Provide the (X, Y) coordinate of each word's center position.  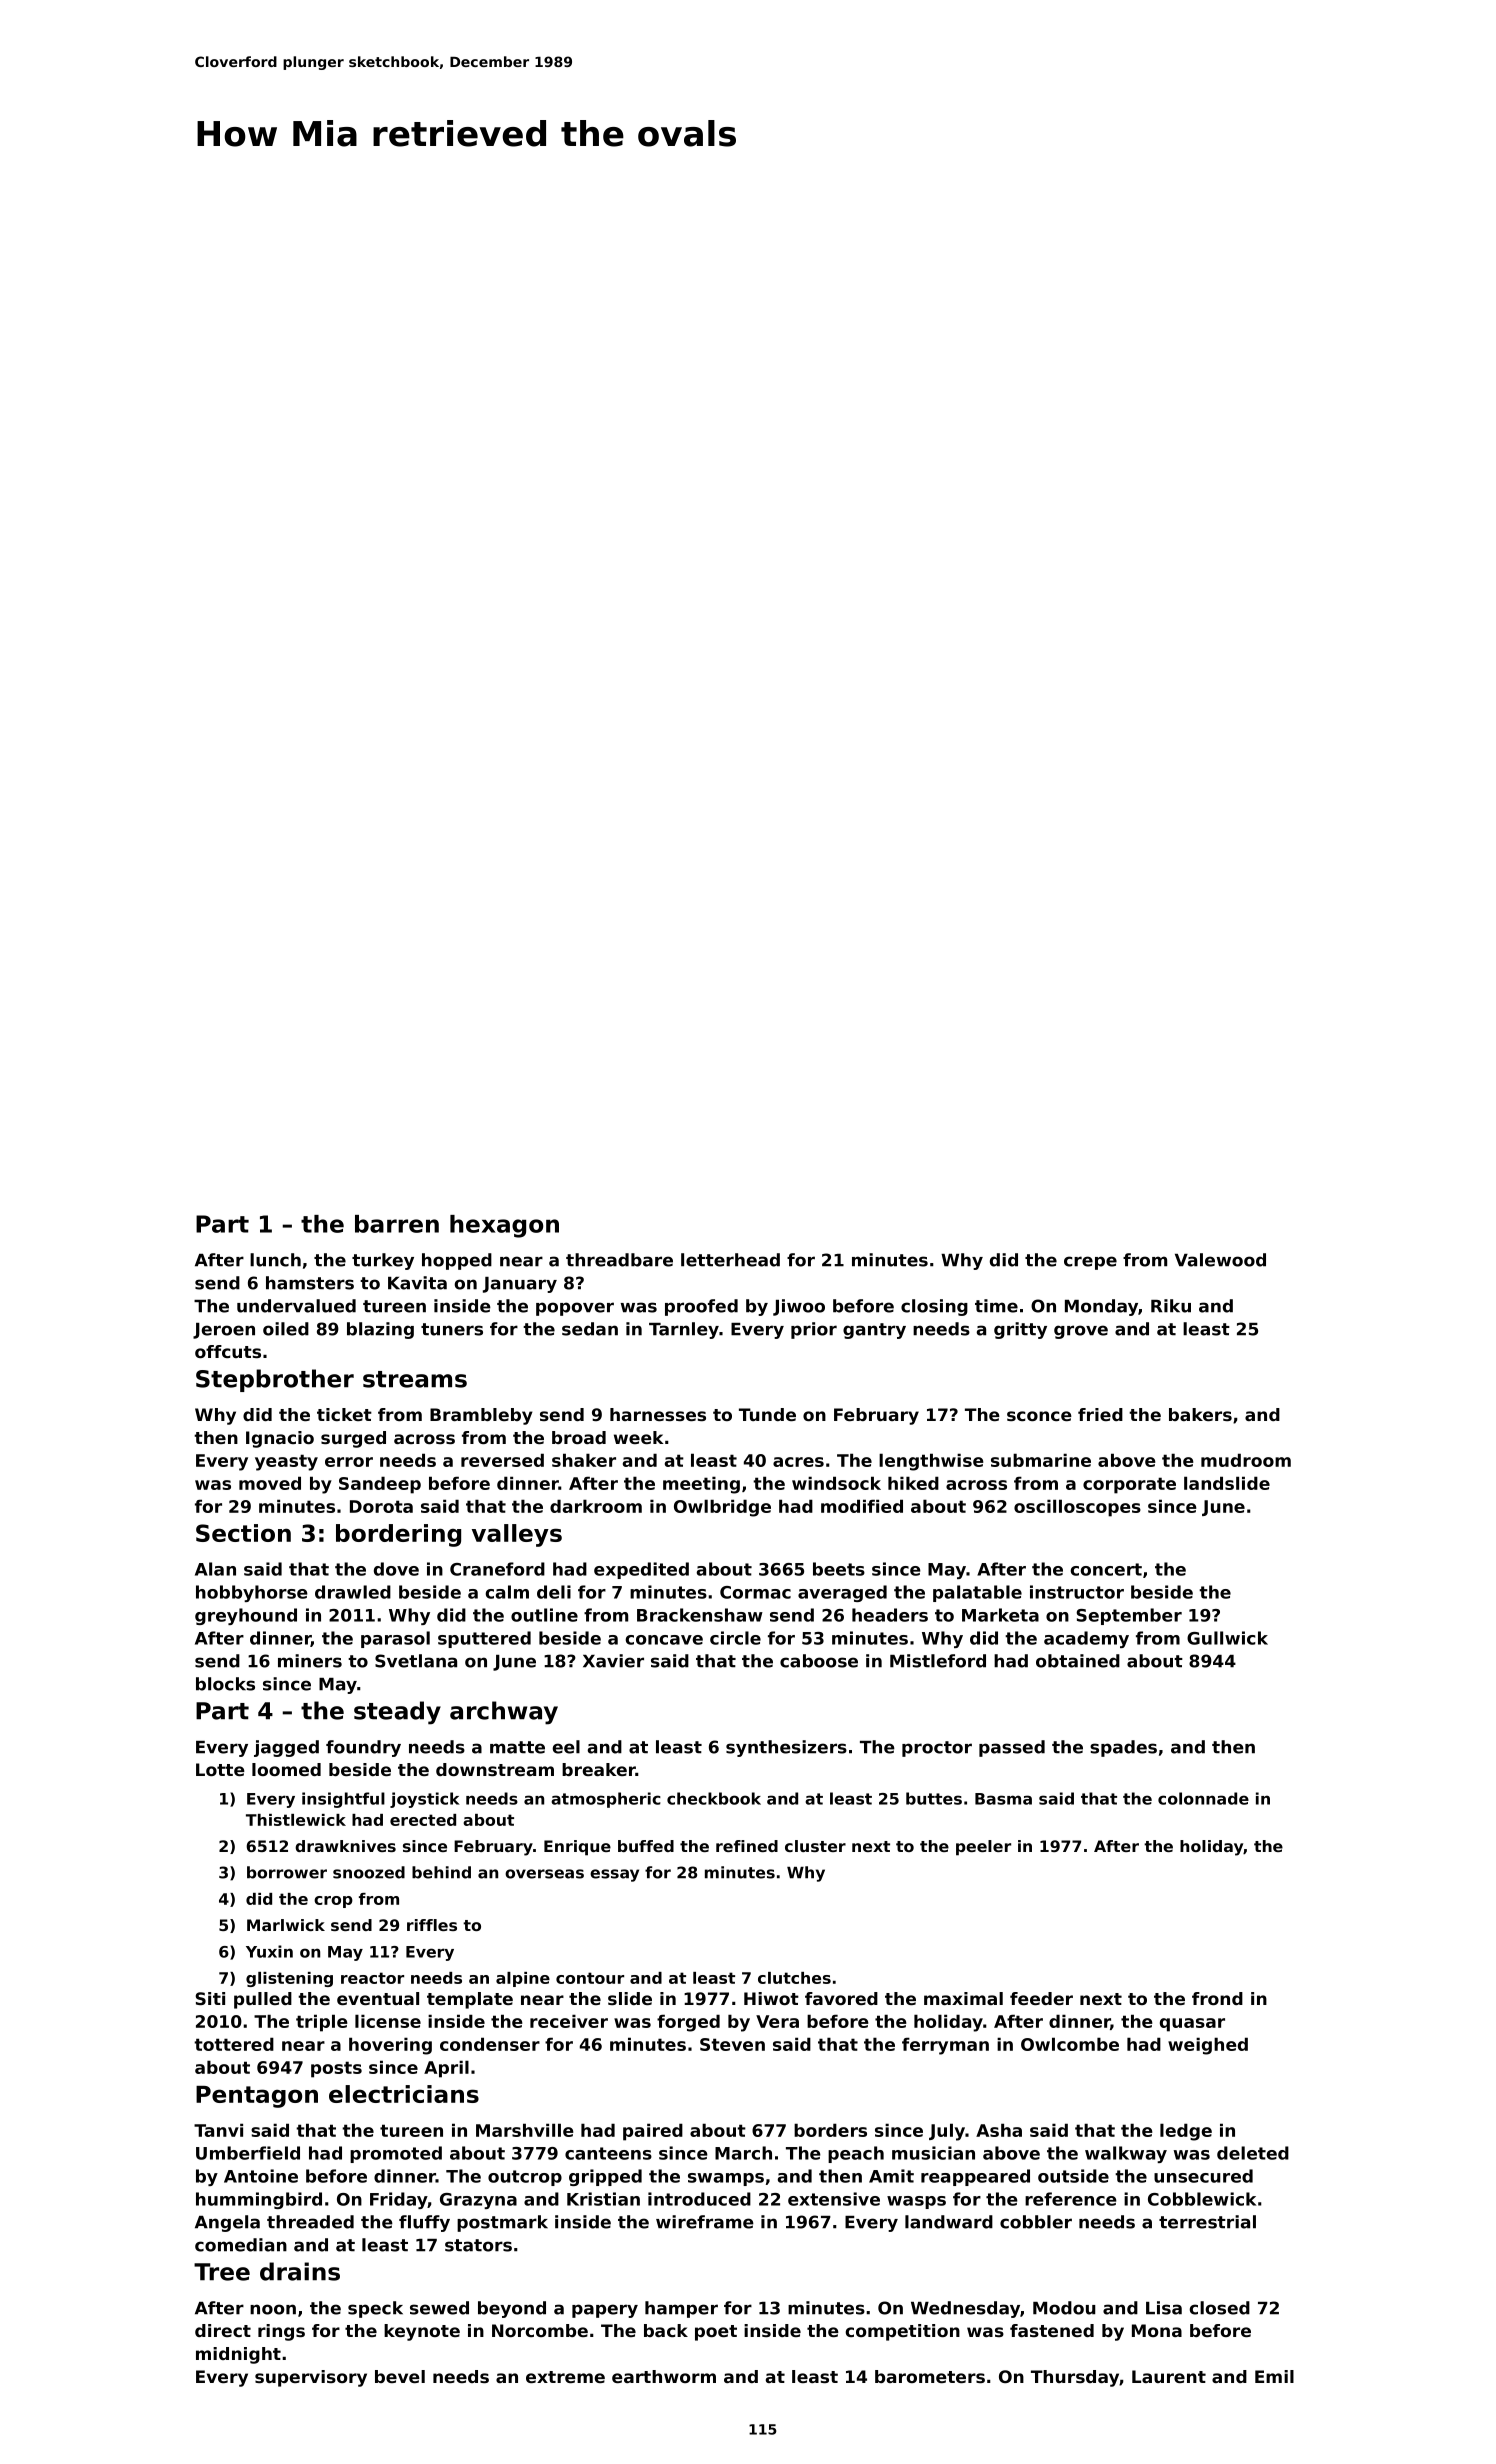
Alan (215, 1569)
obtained (1078, 1661)
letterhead (730, 1260)
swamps (726, 2179)
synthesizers (786, 1748)
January (520, 1285)
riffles (432, 1925)
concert (1106, 1569)
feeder (1041, 1998)
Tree (222, 2272)
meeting (701, 1485)
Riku (1171, 1306)
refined (747, 1846)
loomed (286, 1769)
